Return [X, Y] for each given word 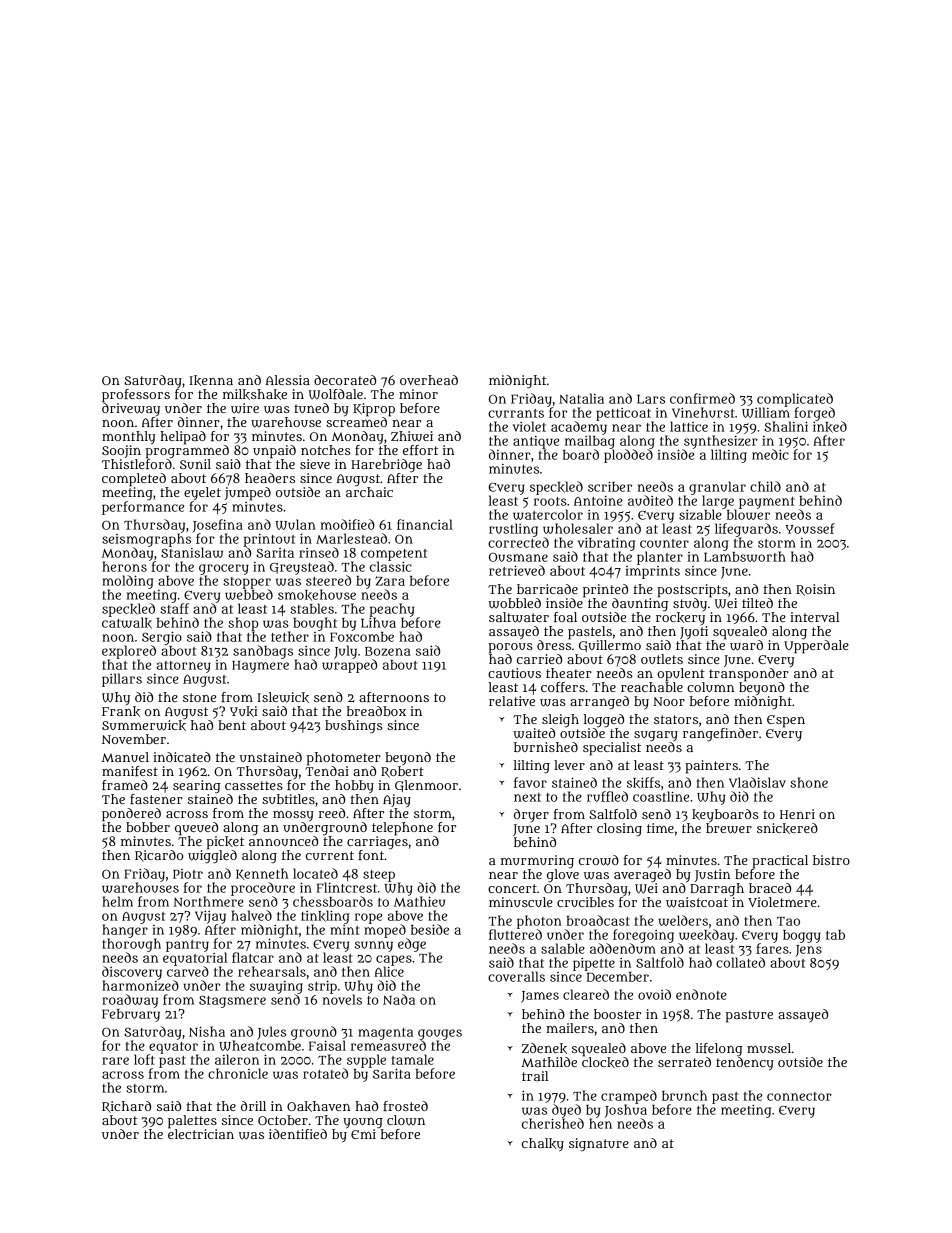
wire [245, 408]
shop [243, 624]
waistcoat [697, 902]
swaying [276, 987]
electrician [201, 1133]
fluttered [515, 934]
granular [717, 488]
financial [425, 524]
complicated [795, 400]
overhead [429, 380]
